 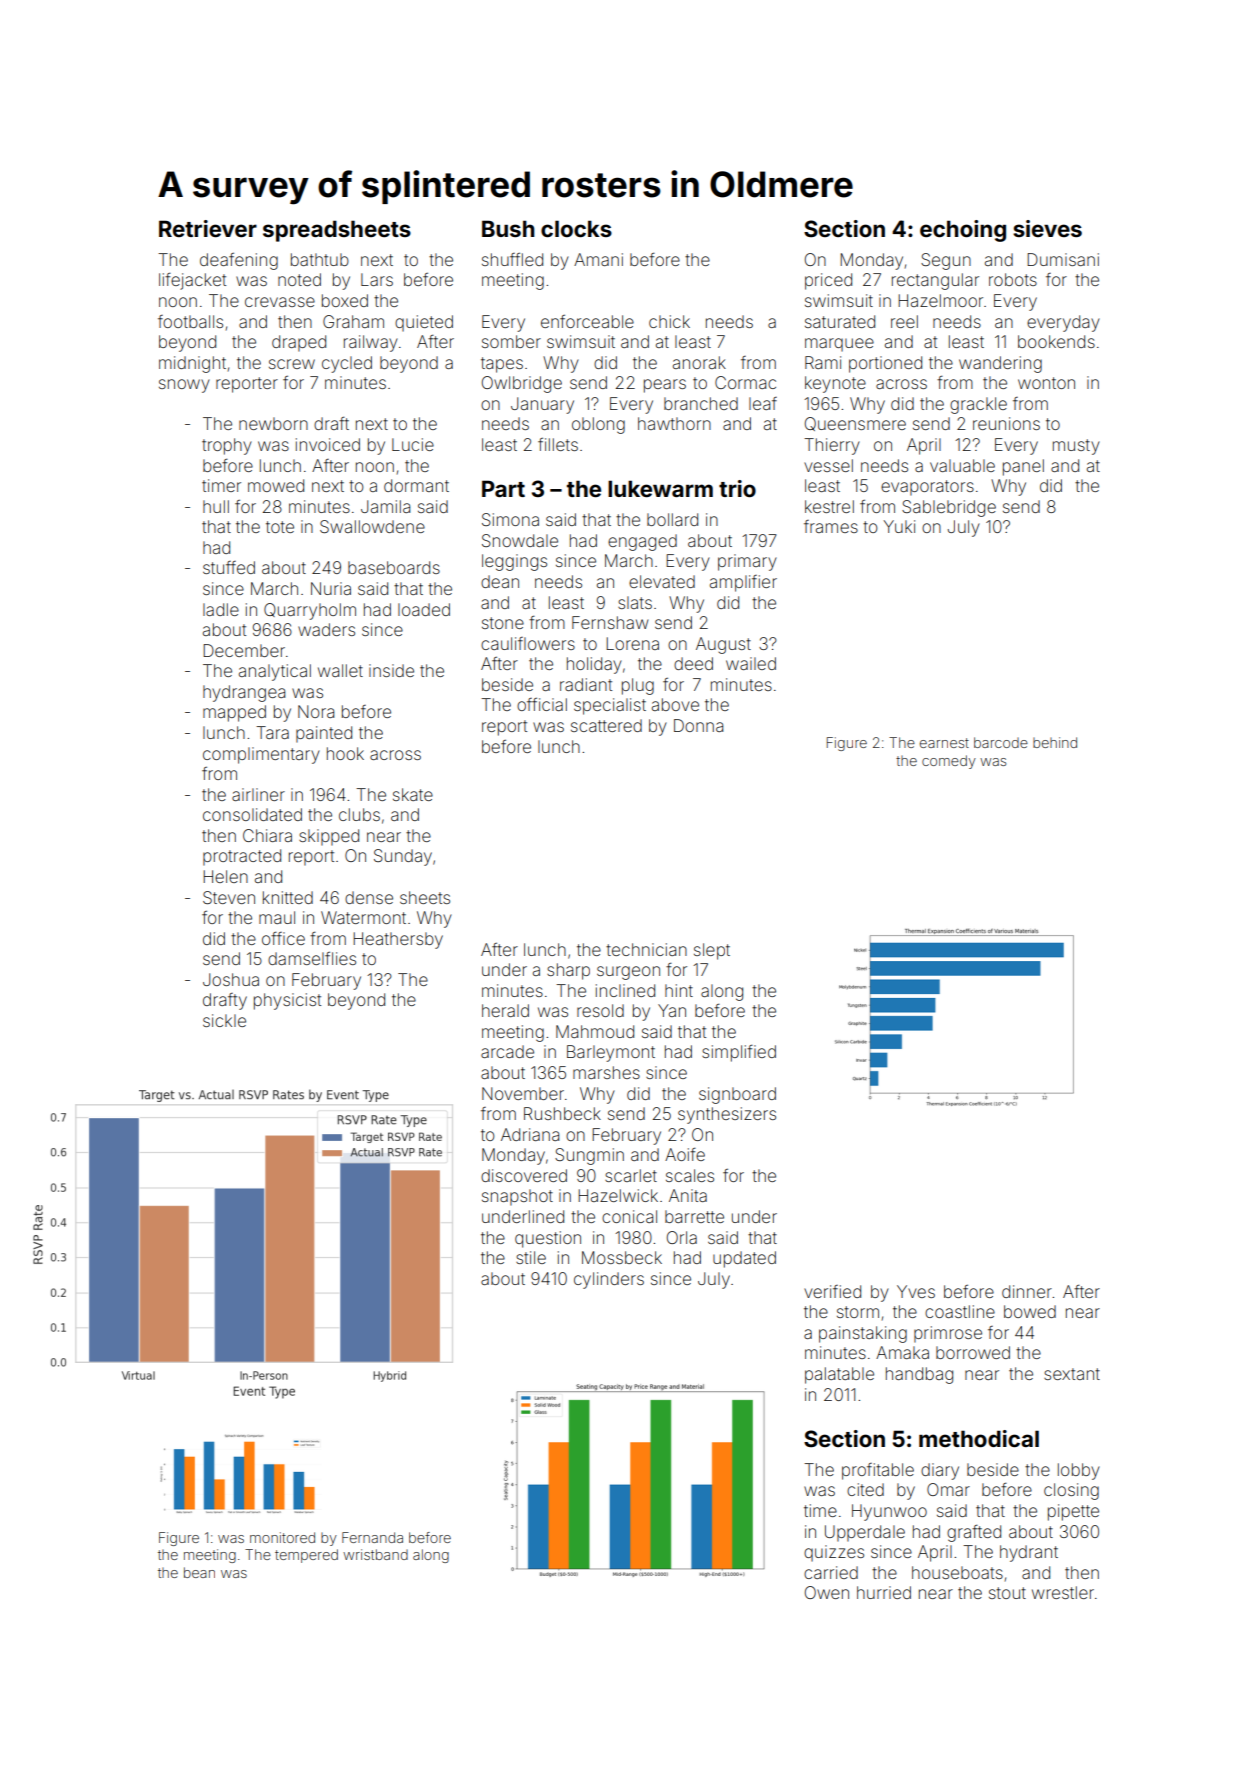 What do you see at coordinates (1047, 228) in the screenshot?
I see `sieves` at bounding box center [1047, 228].
